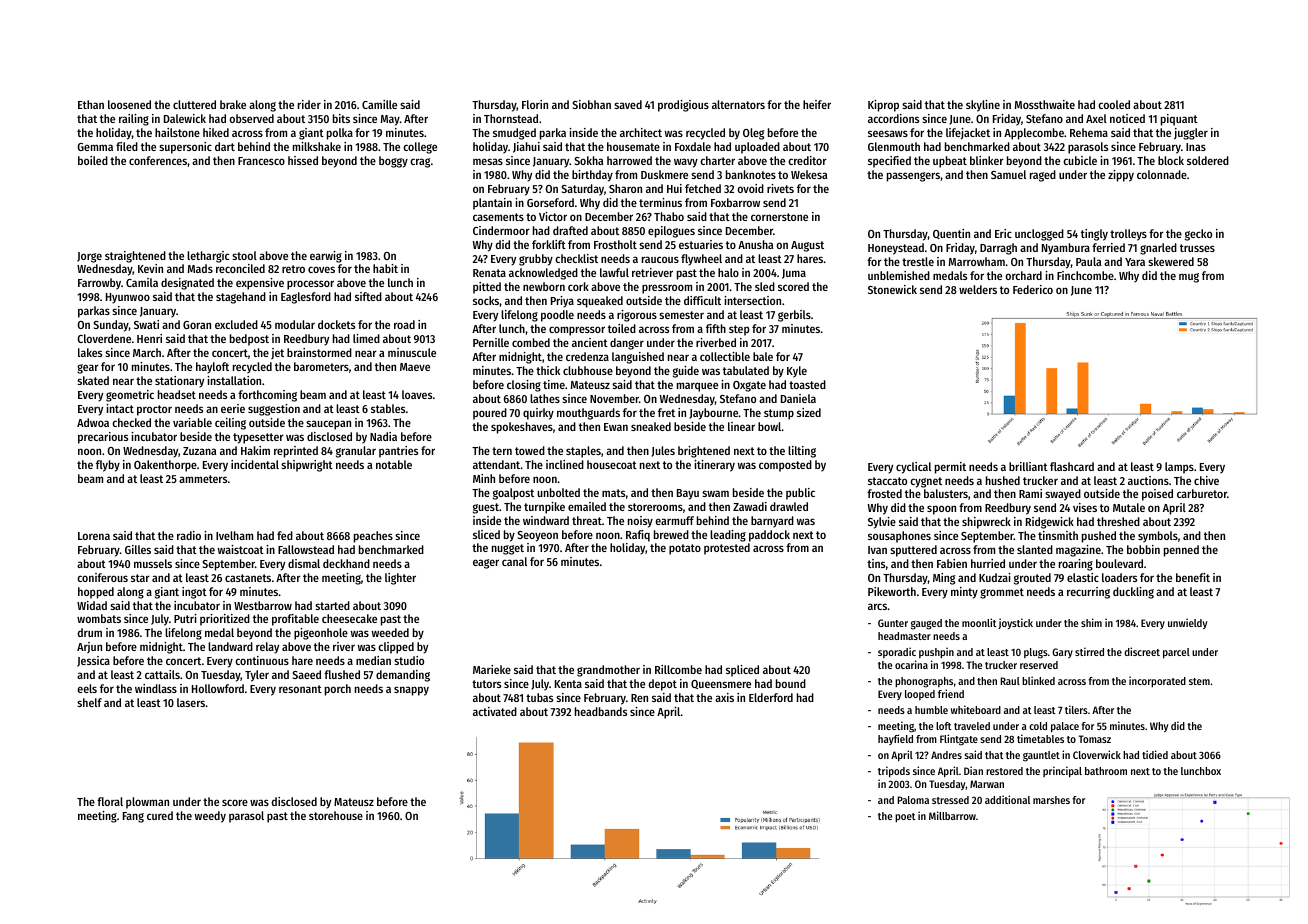  What do you see at coordinates (495, 711) in the screenshot?
I see `activated` at bounding box center [495, 711].
